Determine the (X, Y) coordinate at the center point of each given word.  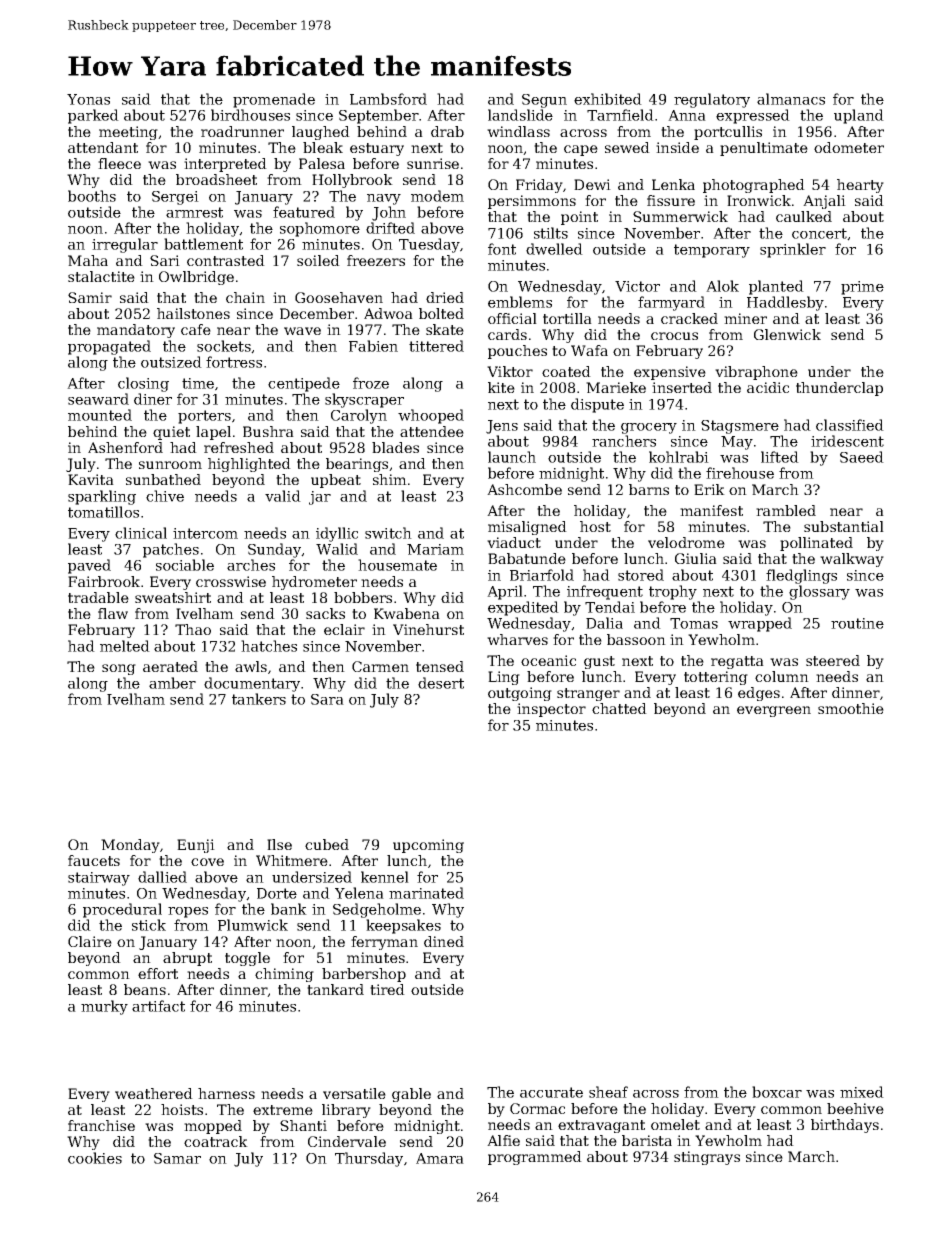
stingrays (707, 1158)
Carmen (380, 666)
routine (857, 623)
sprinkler (793, 250)
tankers (259, 699)
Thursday (369, 1159)
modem (437, 196)
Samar (177, 1158)
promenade (274, 100)
